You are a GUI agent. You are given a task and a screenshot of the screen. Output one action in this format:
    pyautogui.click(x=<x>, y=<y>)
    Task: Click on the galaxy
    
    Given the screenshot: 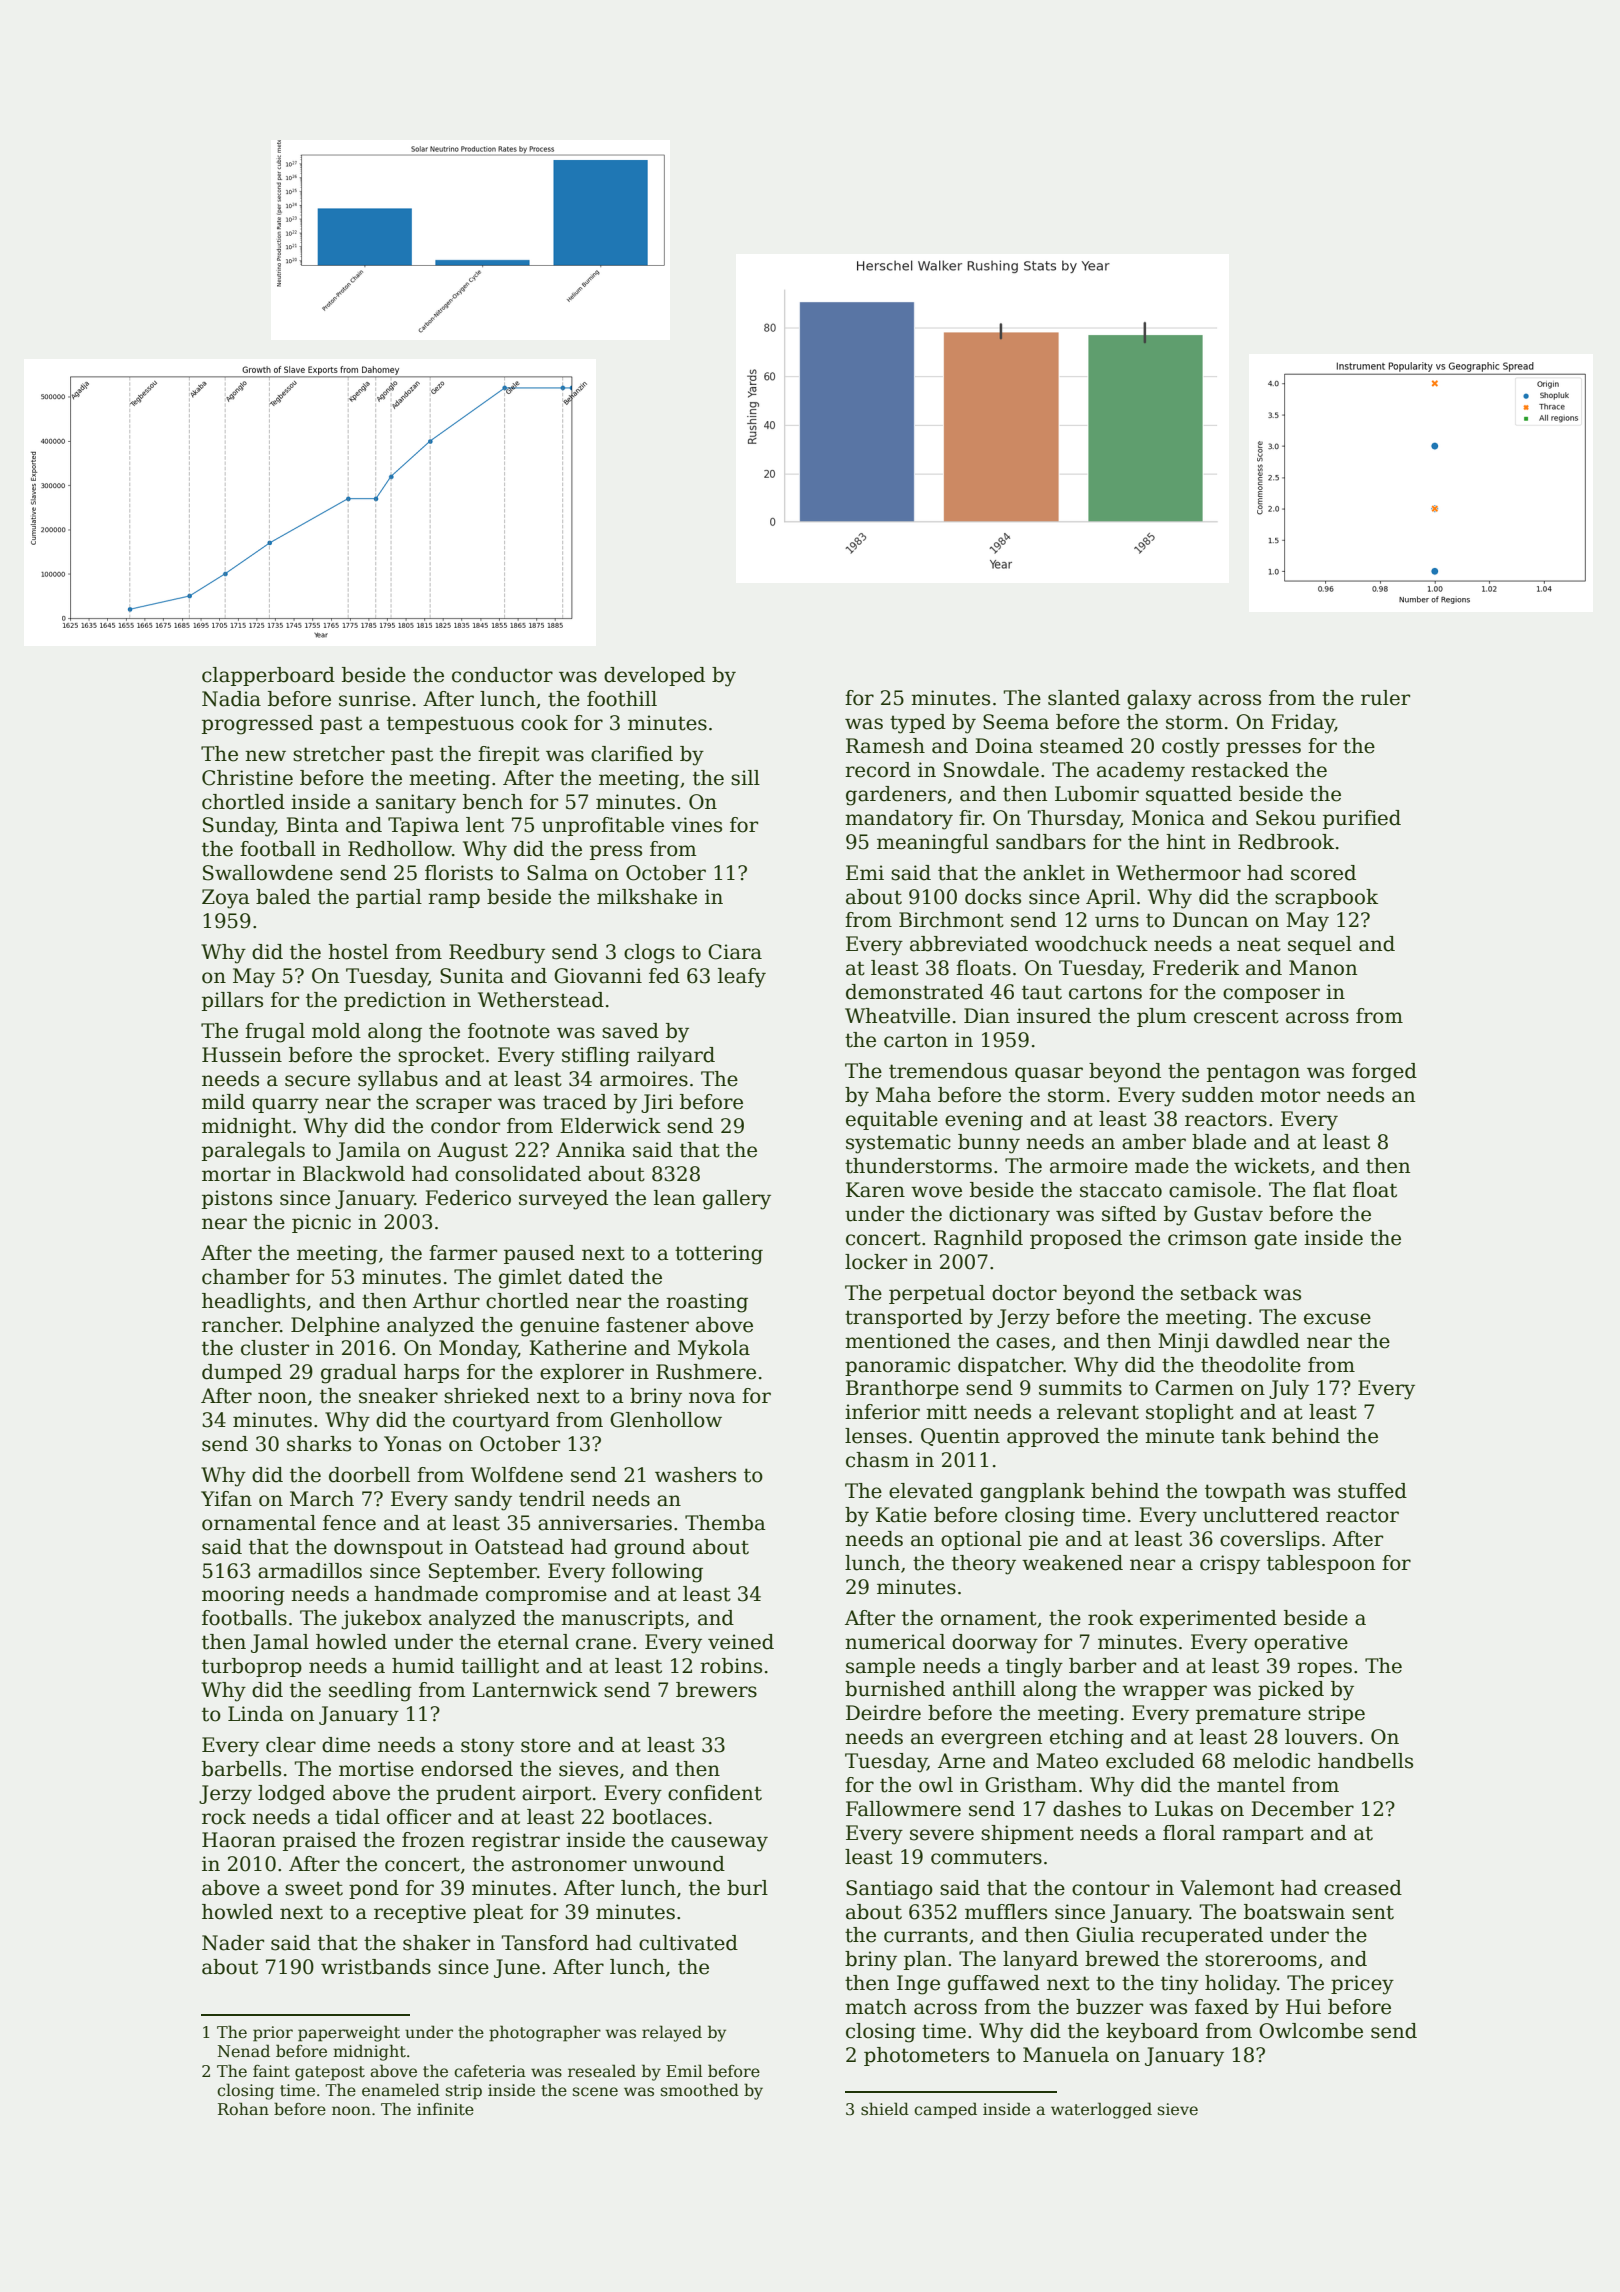 What is the action you would take?
    pyautogui.click(x=1159, y=700)
